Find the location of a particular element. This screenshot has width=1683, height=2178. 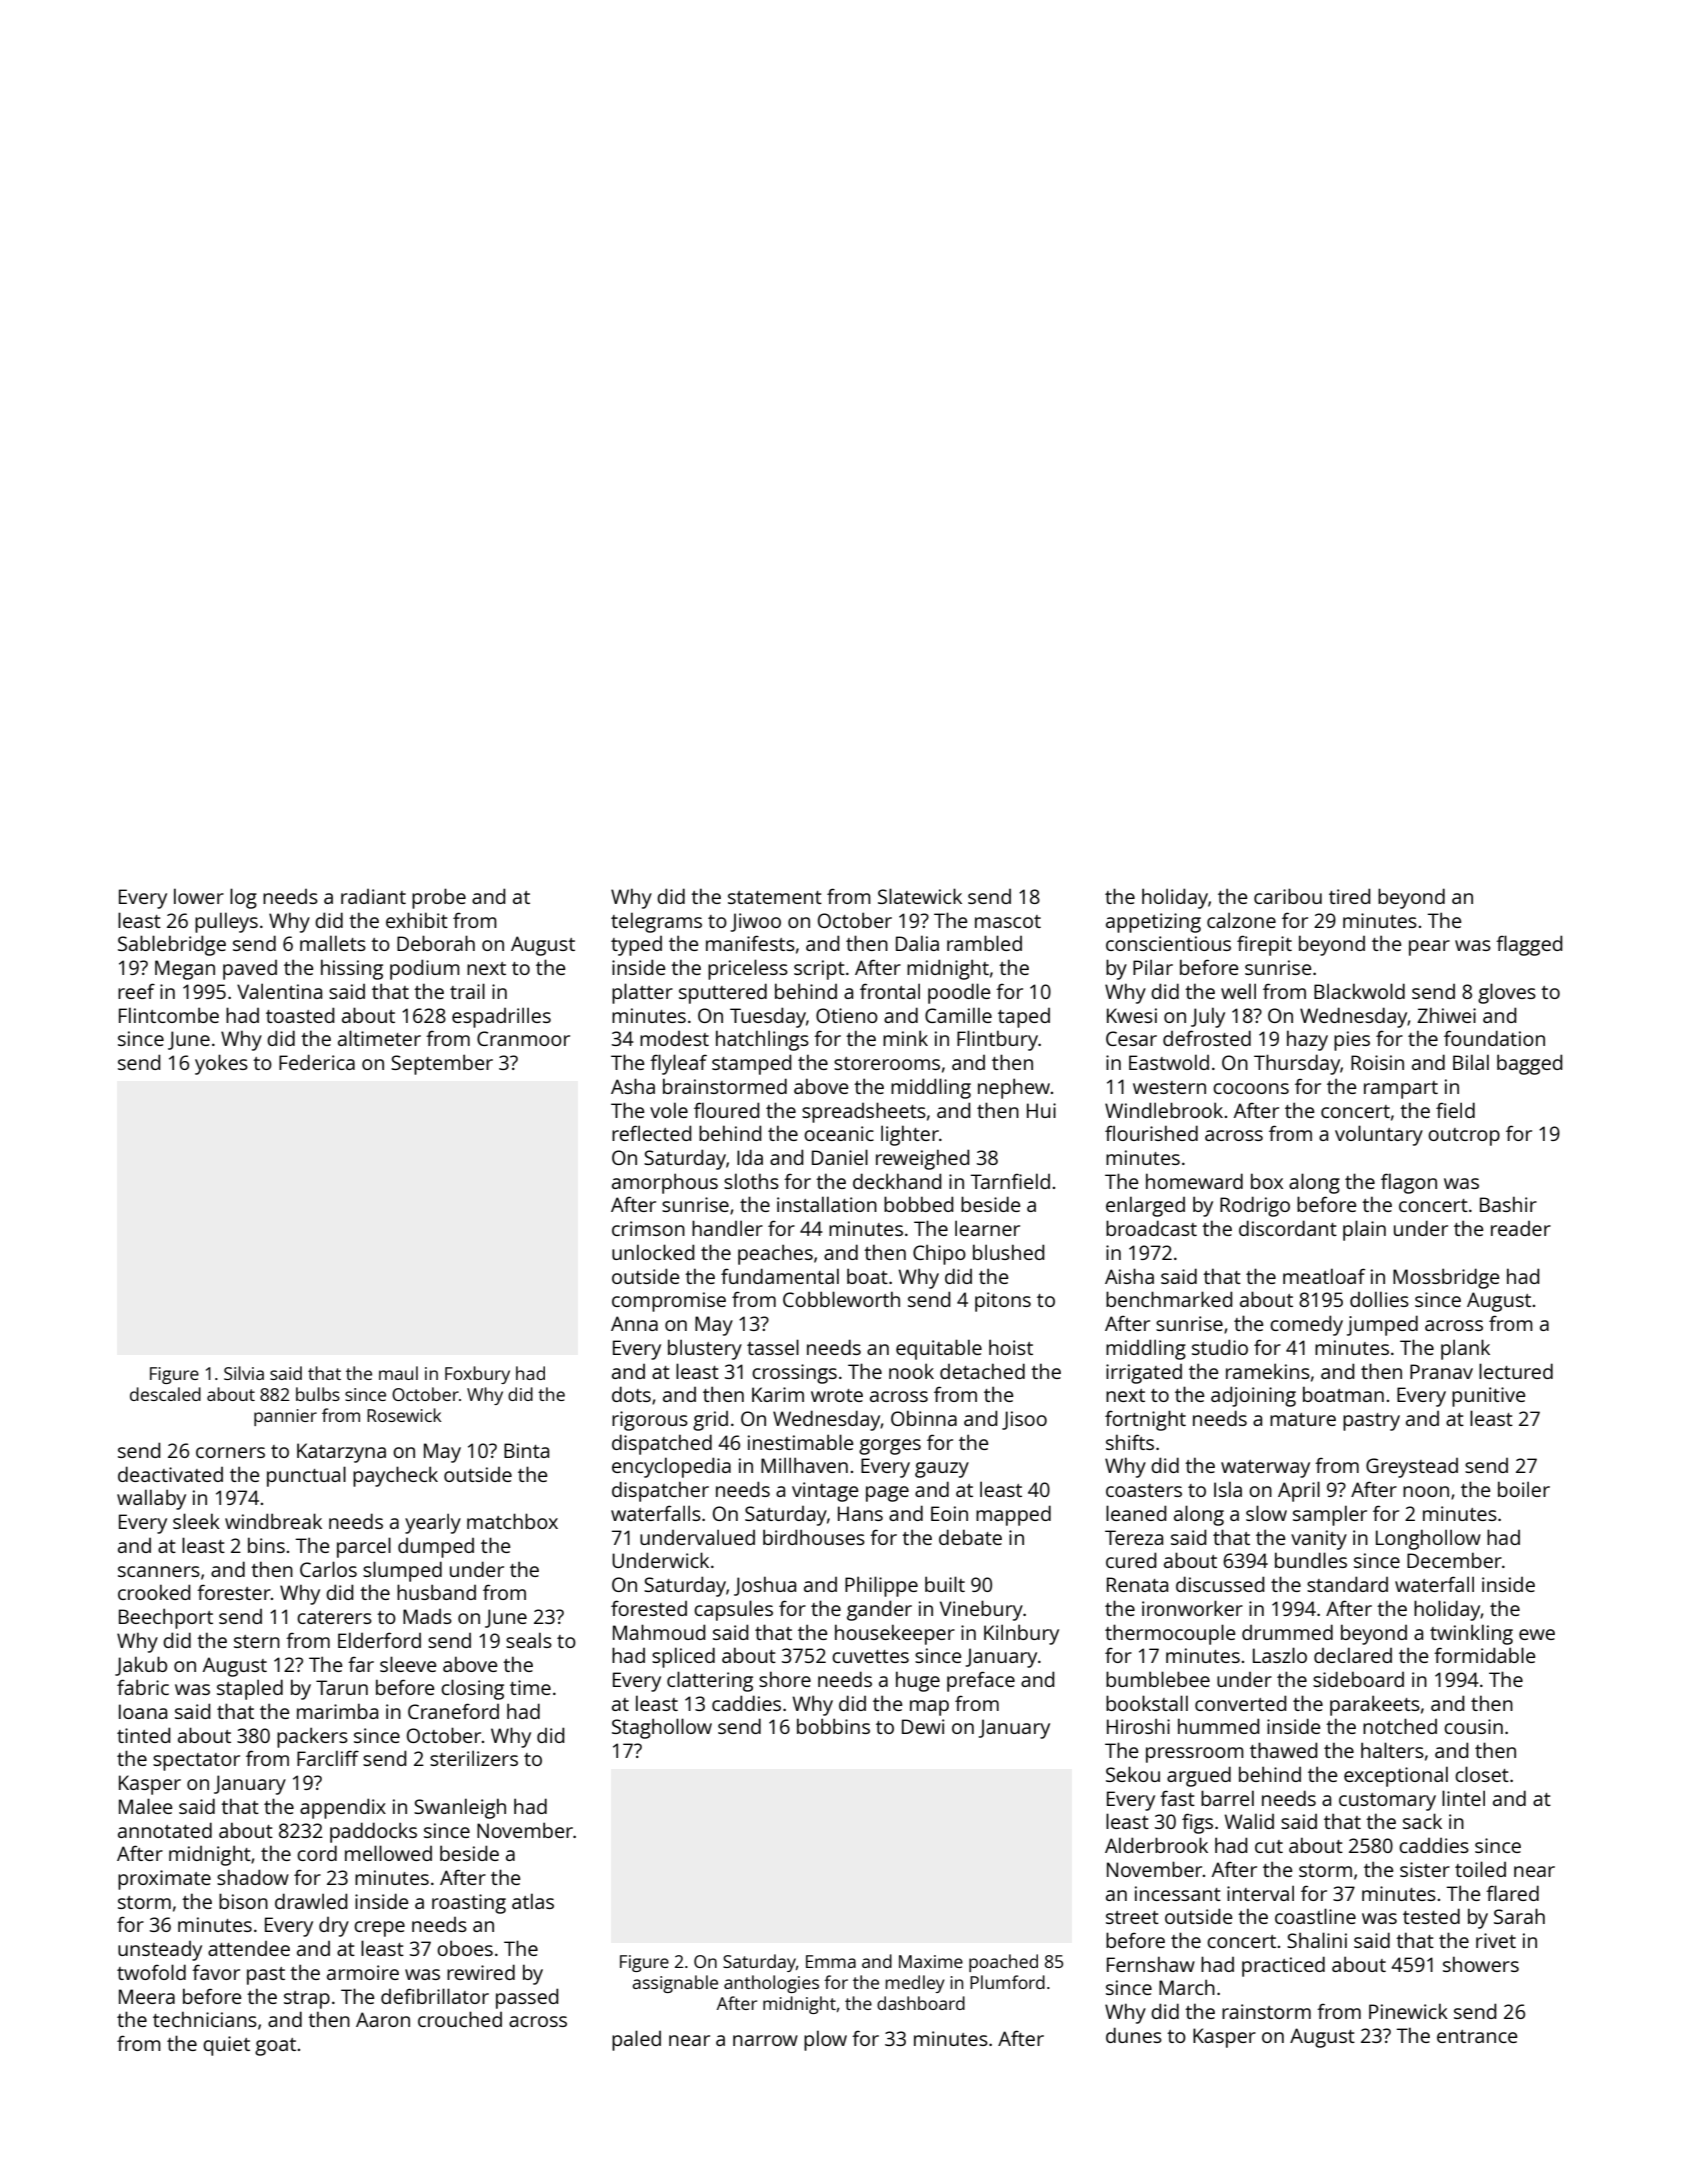

stapled is located at coordinates (250, 1689).
